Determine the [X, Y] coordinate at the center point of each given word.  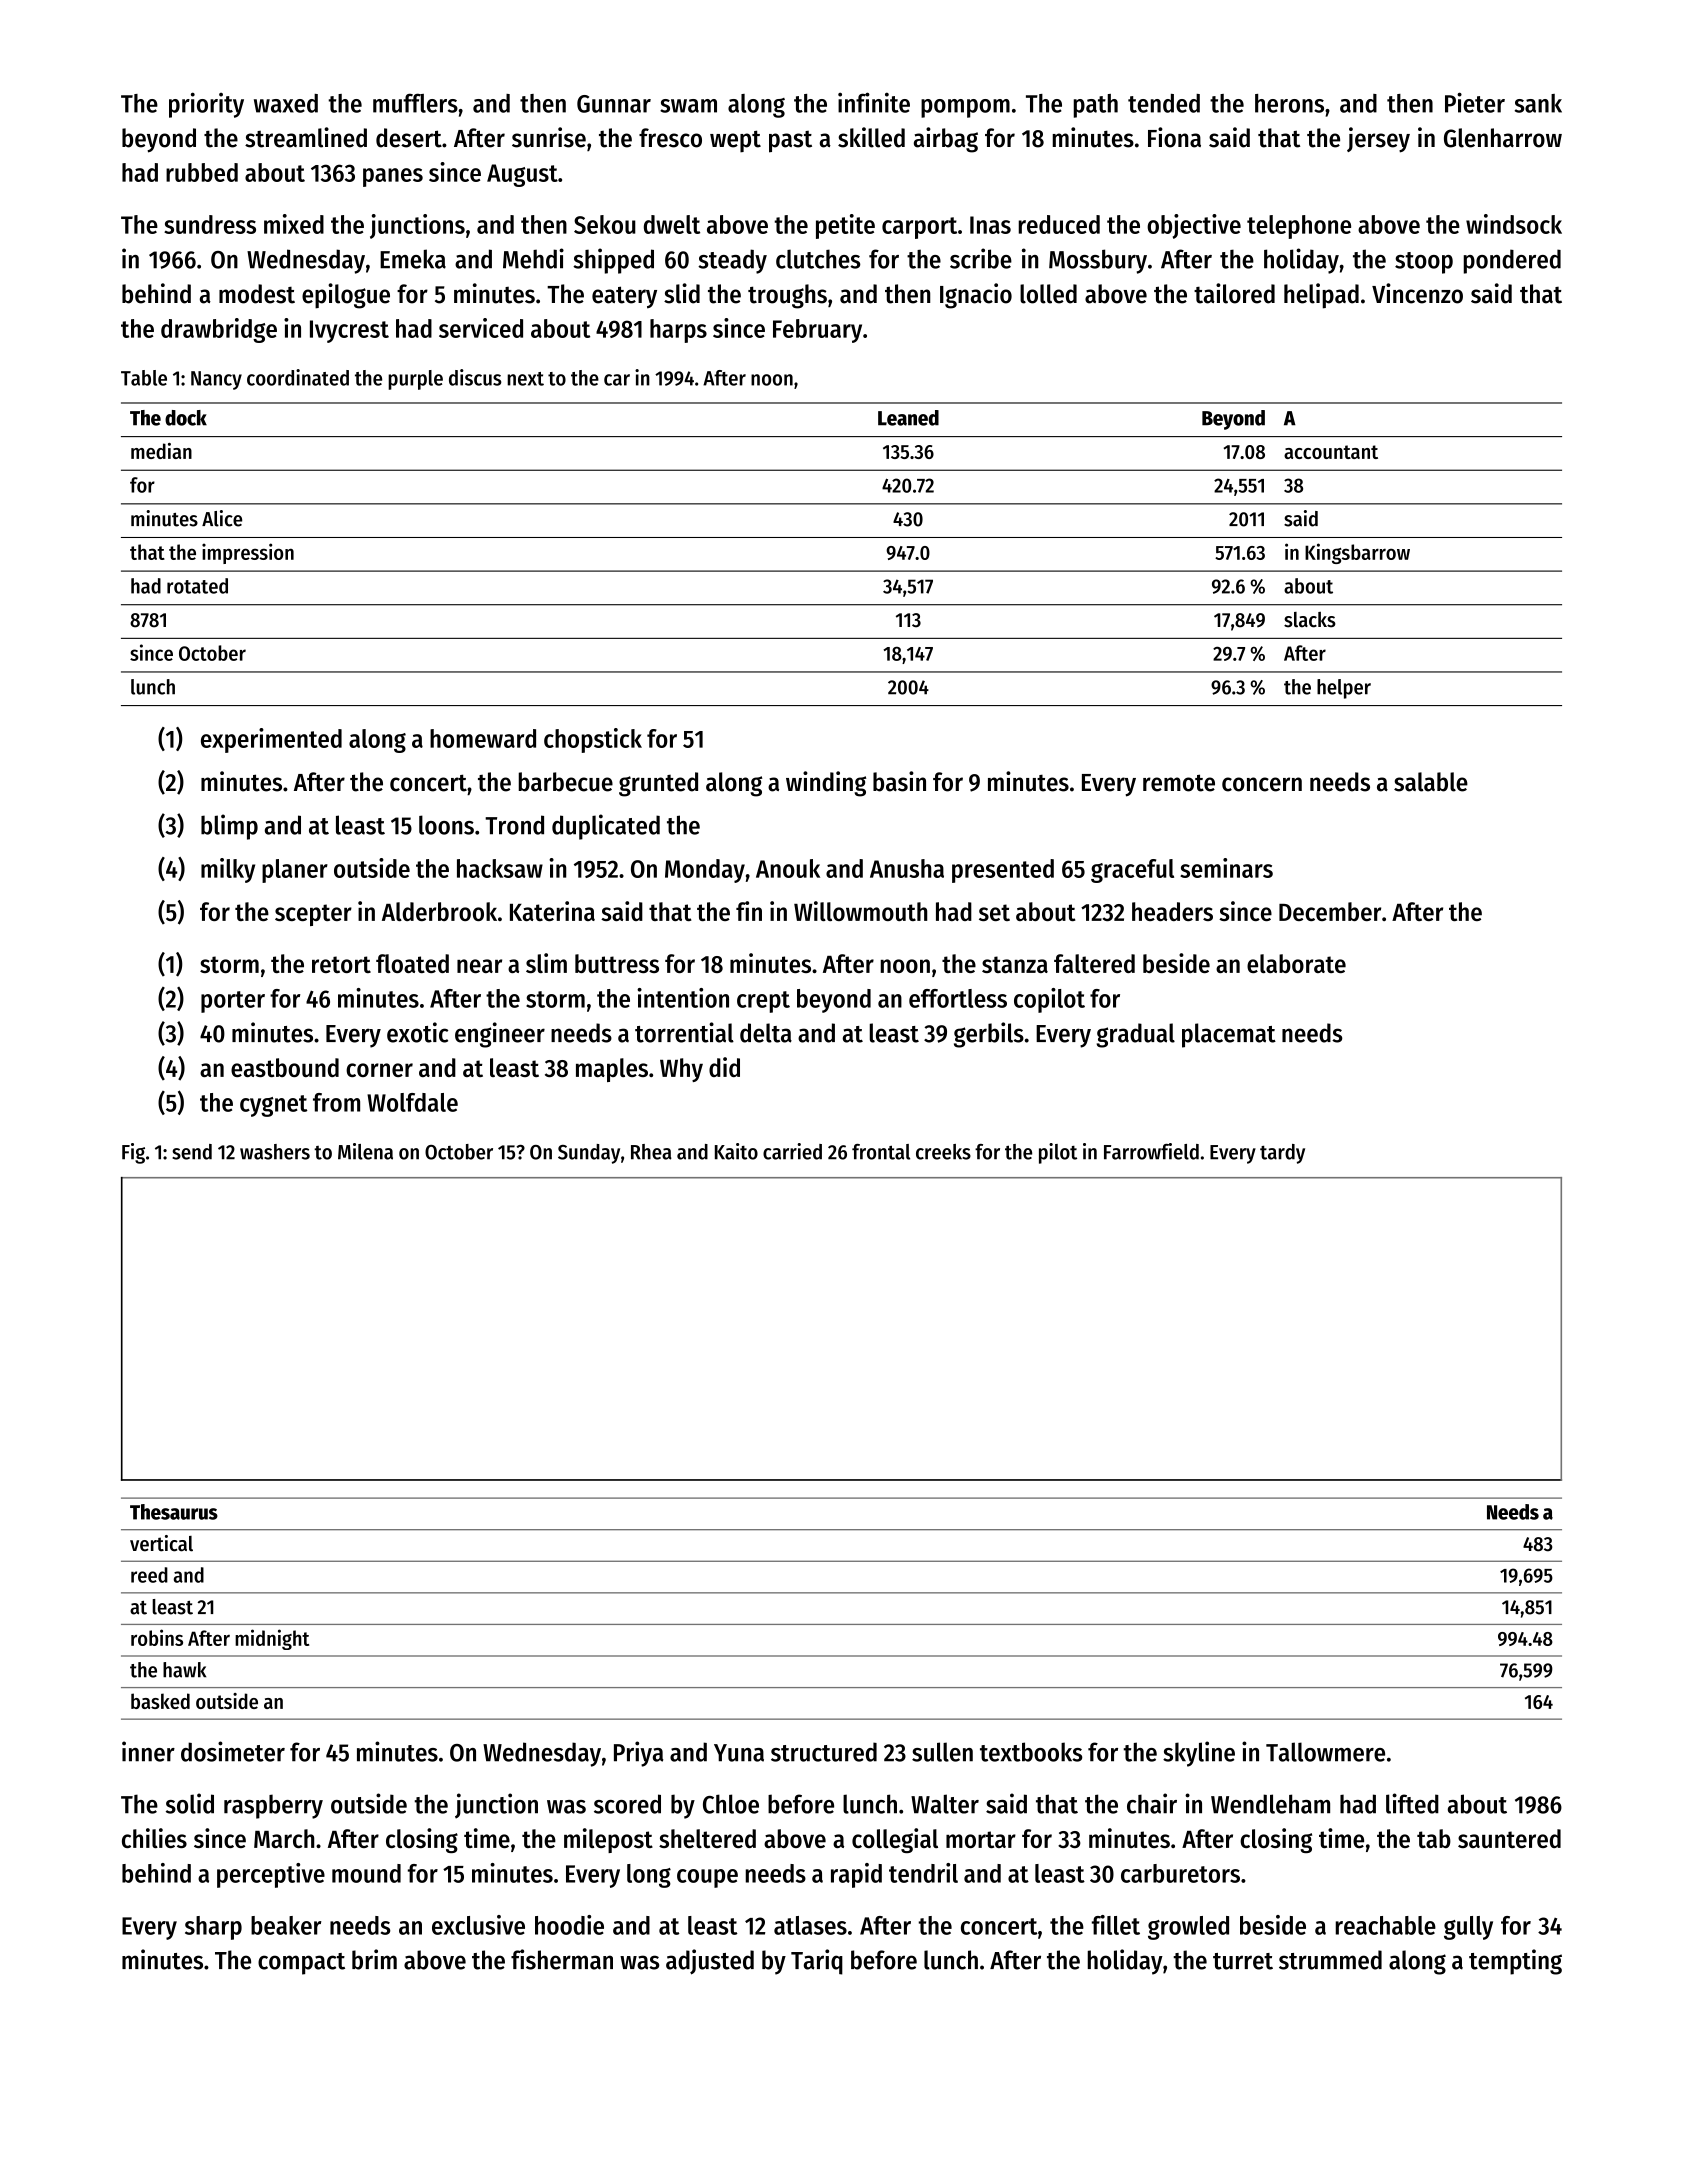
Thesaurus [174, 1512]
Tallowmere [1325, 1752]
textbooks [1031, 1752]
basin [899, 781]
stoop [1424, 263]
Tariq [817, 1962]
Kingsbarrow [1357, 553]
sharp [213, 1928]
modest [257, 294]
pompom [965, 108]
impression [248, 553]
